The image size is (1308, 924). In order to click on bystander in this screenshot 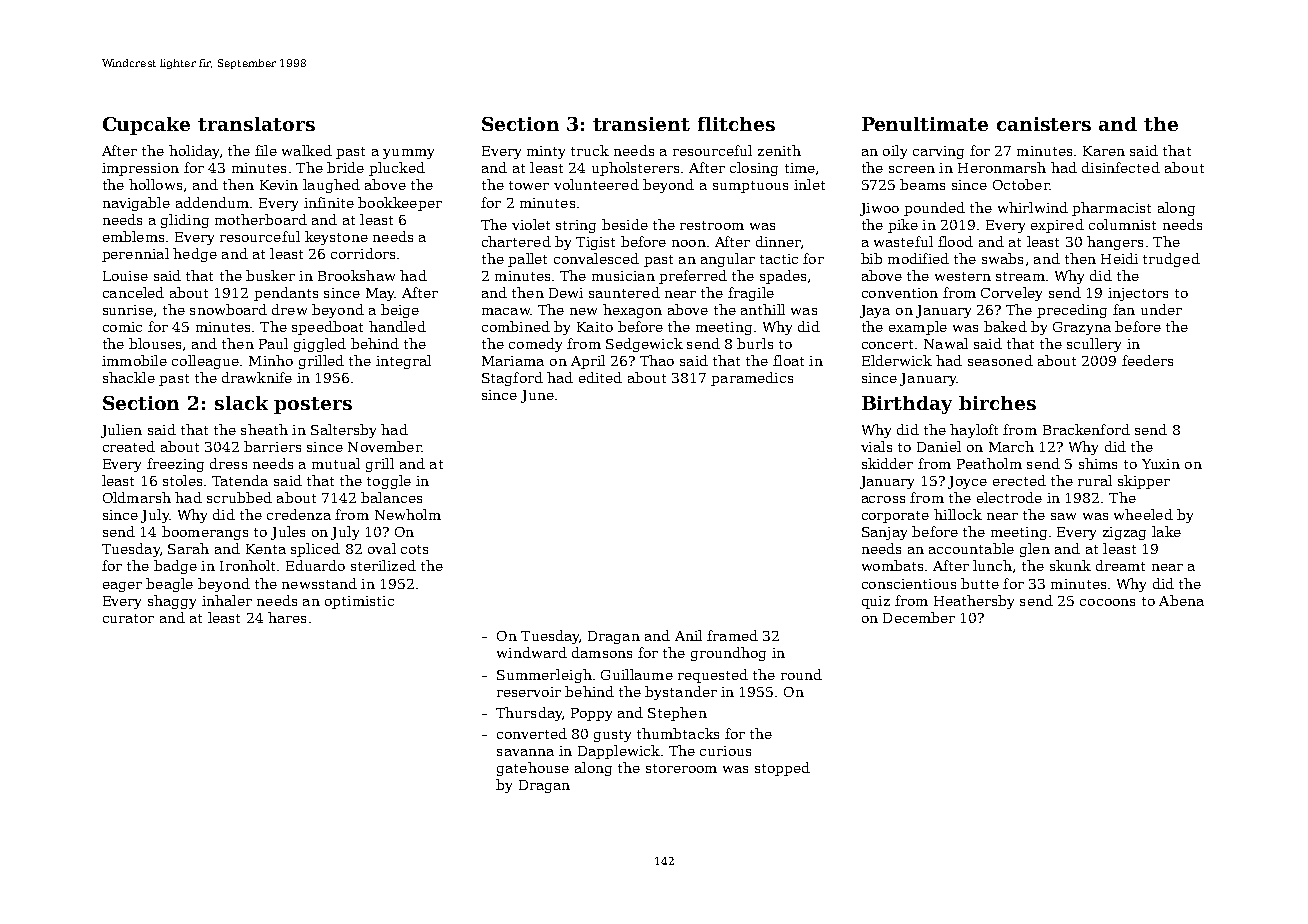, I will do `click(681, 693)`.
